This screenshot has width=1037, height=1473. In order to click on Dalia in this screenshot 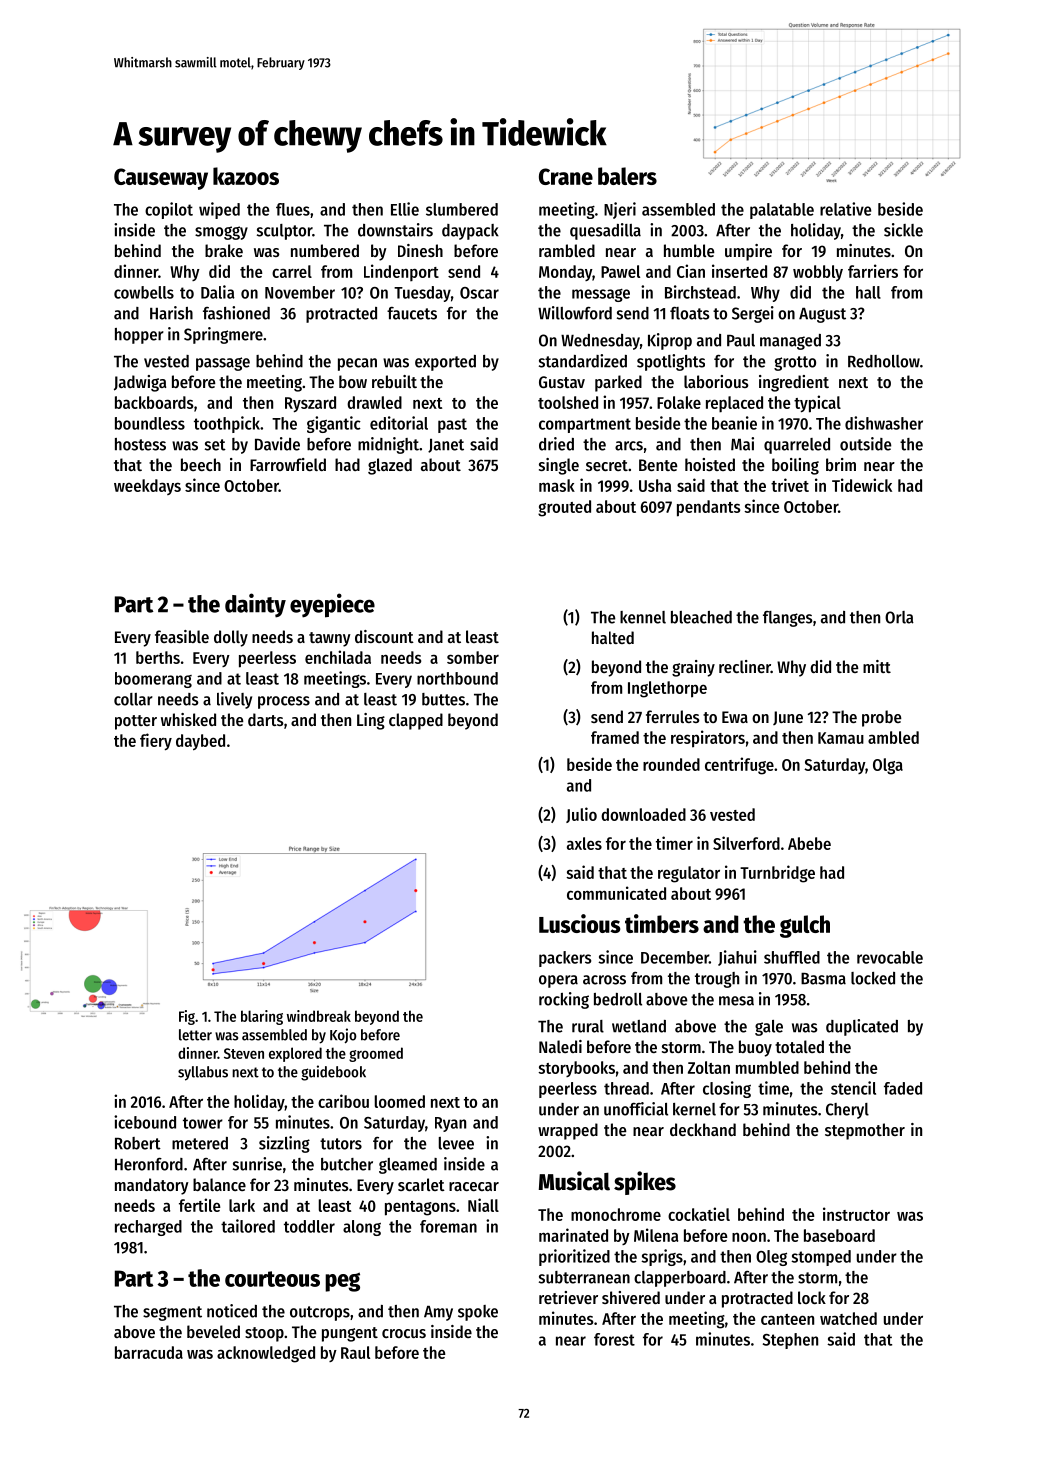, I will do `click(218, 292)`.
